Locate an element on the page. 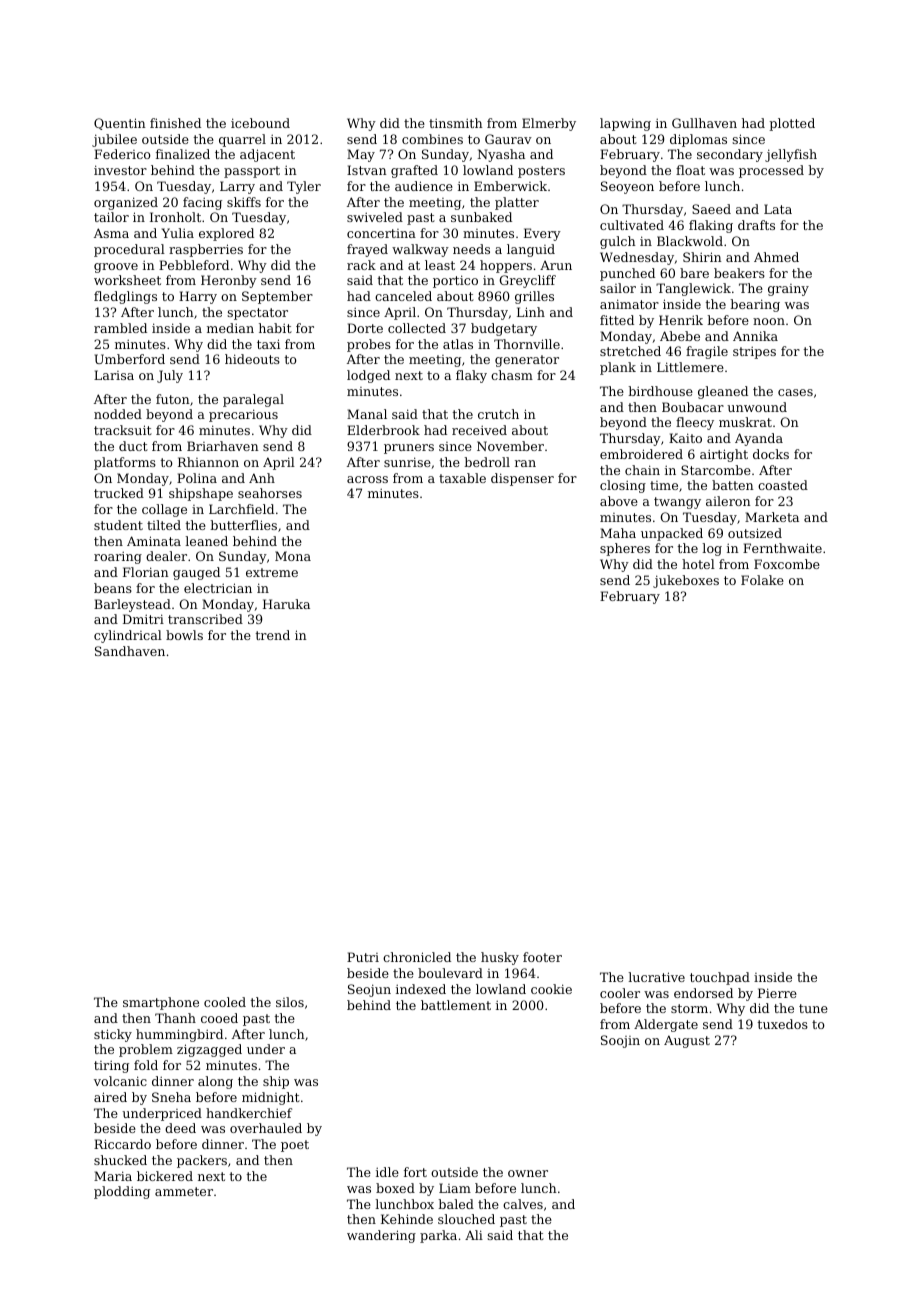 The height and width of the page is (1308, 924). muskrat is located at coordinates (745, 422).
